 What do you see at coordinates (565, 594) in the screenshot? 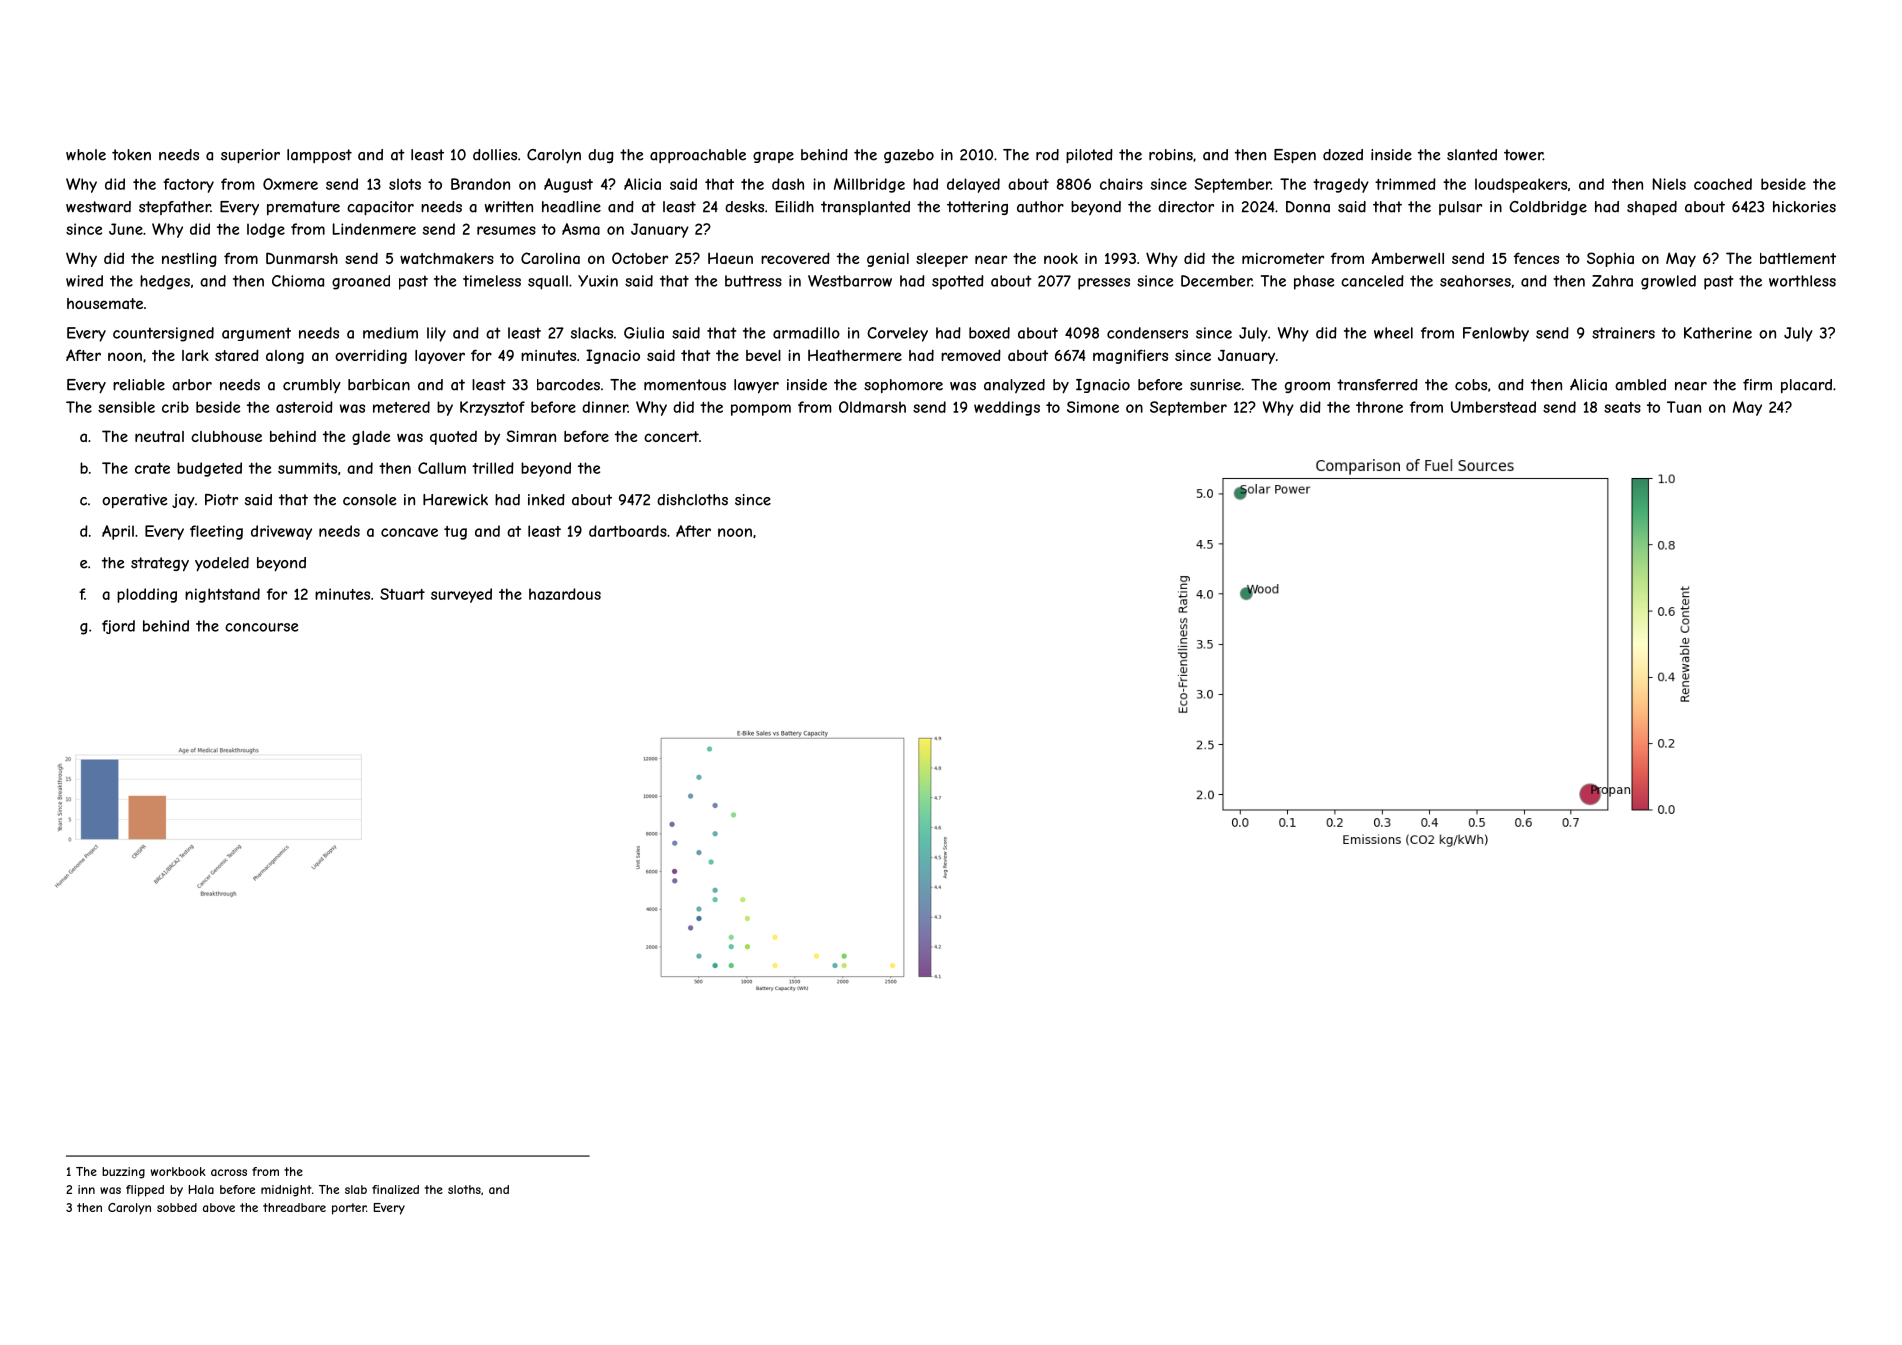
I see `hazardous` at bounding box center [565, 594].
